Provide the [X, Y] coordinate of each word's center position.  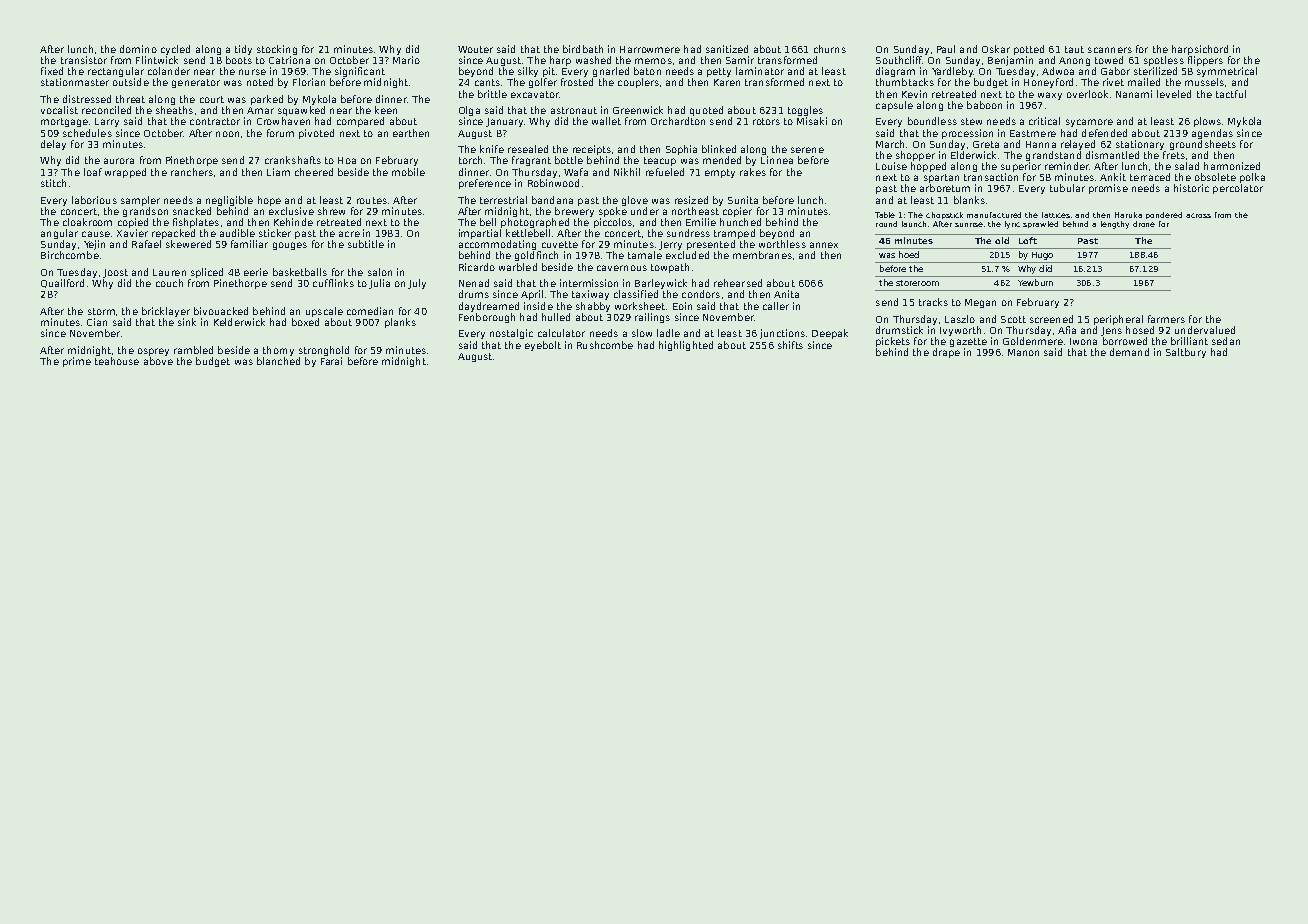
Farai [331, 361]
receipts [592, 150]
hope [269, 201]
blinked [719, 149]
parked [267, 100]
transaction [991, 177]
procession [967, 134]
